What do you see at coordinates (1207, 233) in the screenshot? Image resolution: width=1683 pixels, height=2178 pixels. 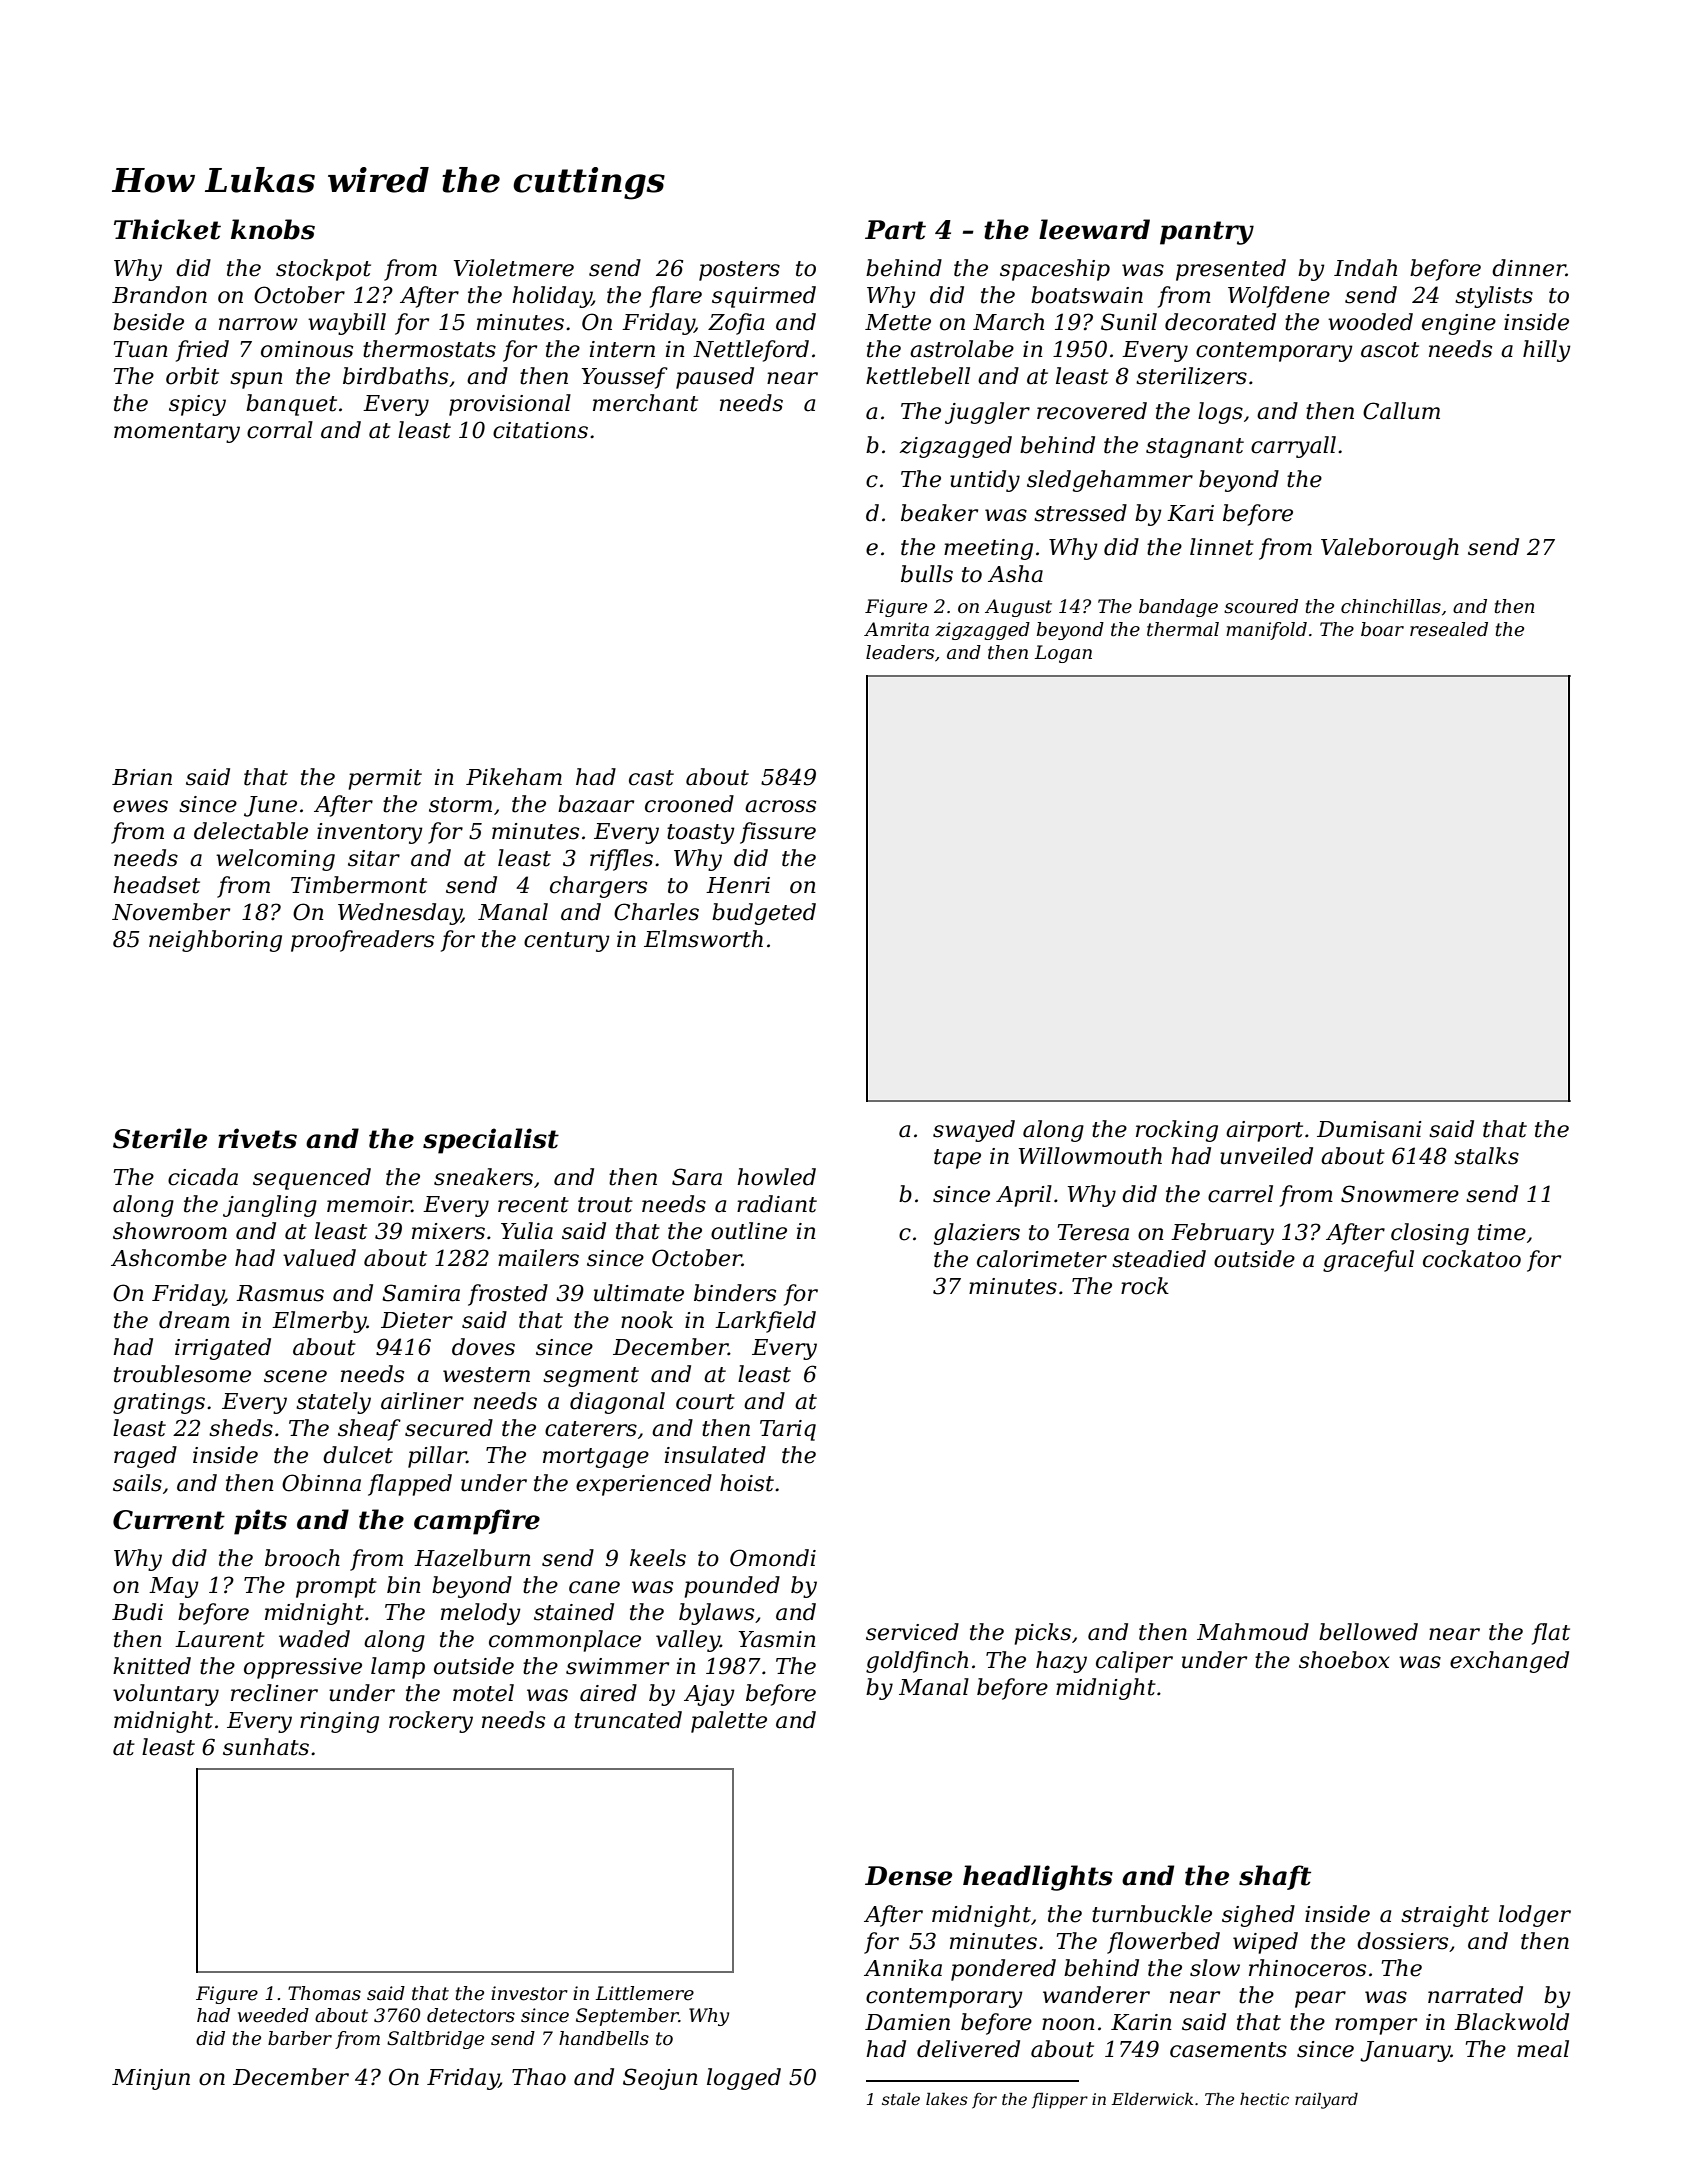 I see `pantry` at bounding box center [1207, 233].
